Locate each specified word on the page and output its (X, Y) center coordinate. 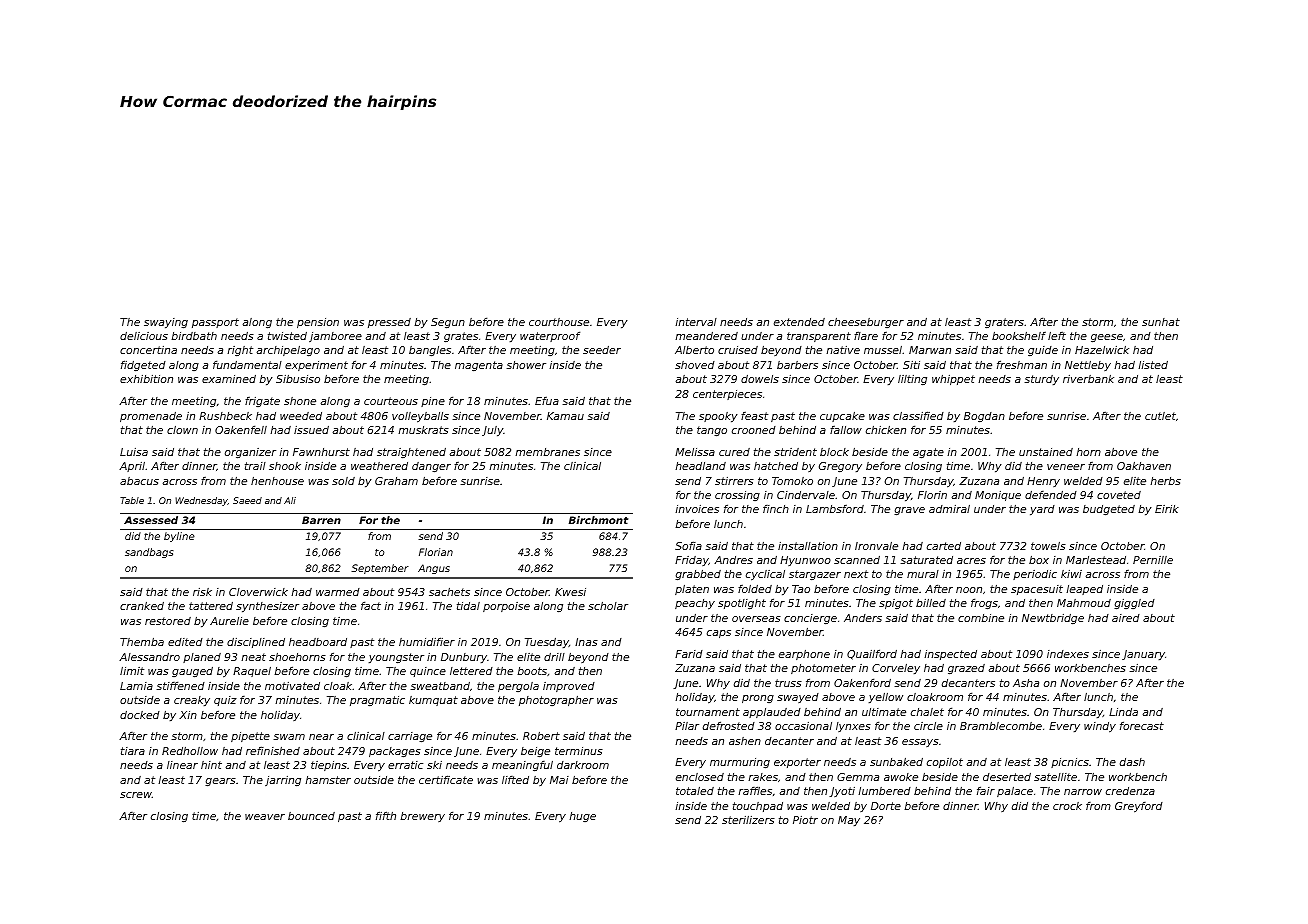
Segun (448, 323)
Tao (801, 589)
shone (300, 401)
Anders (863, 618)
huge (582, 817)
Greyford (1139, 807)
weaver (265, 817)
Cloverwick (258, 592)
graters (1004, 323)
